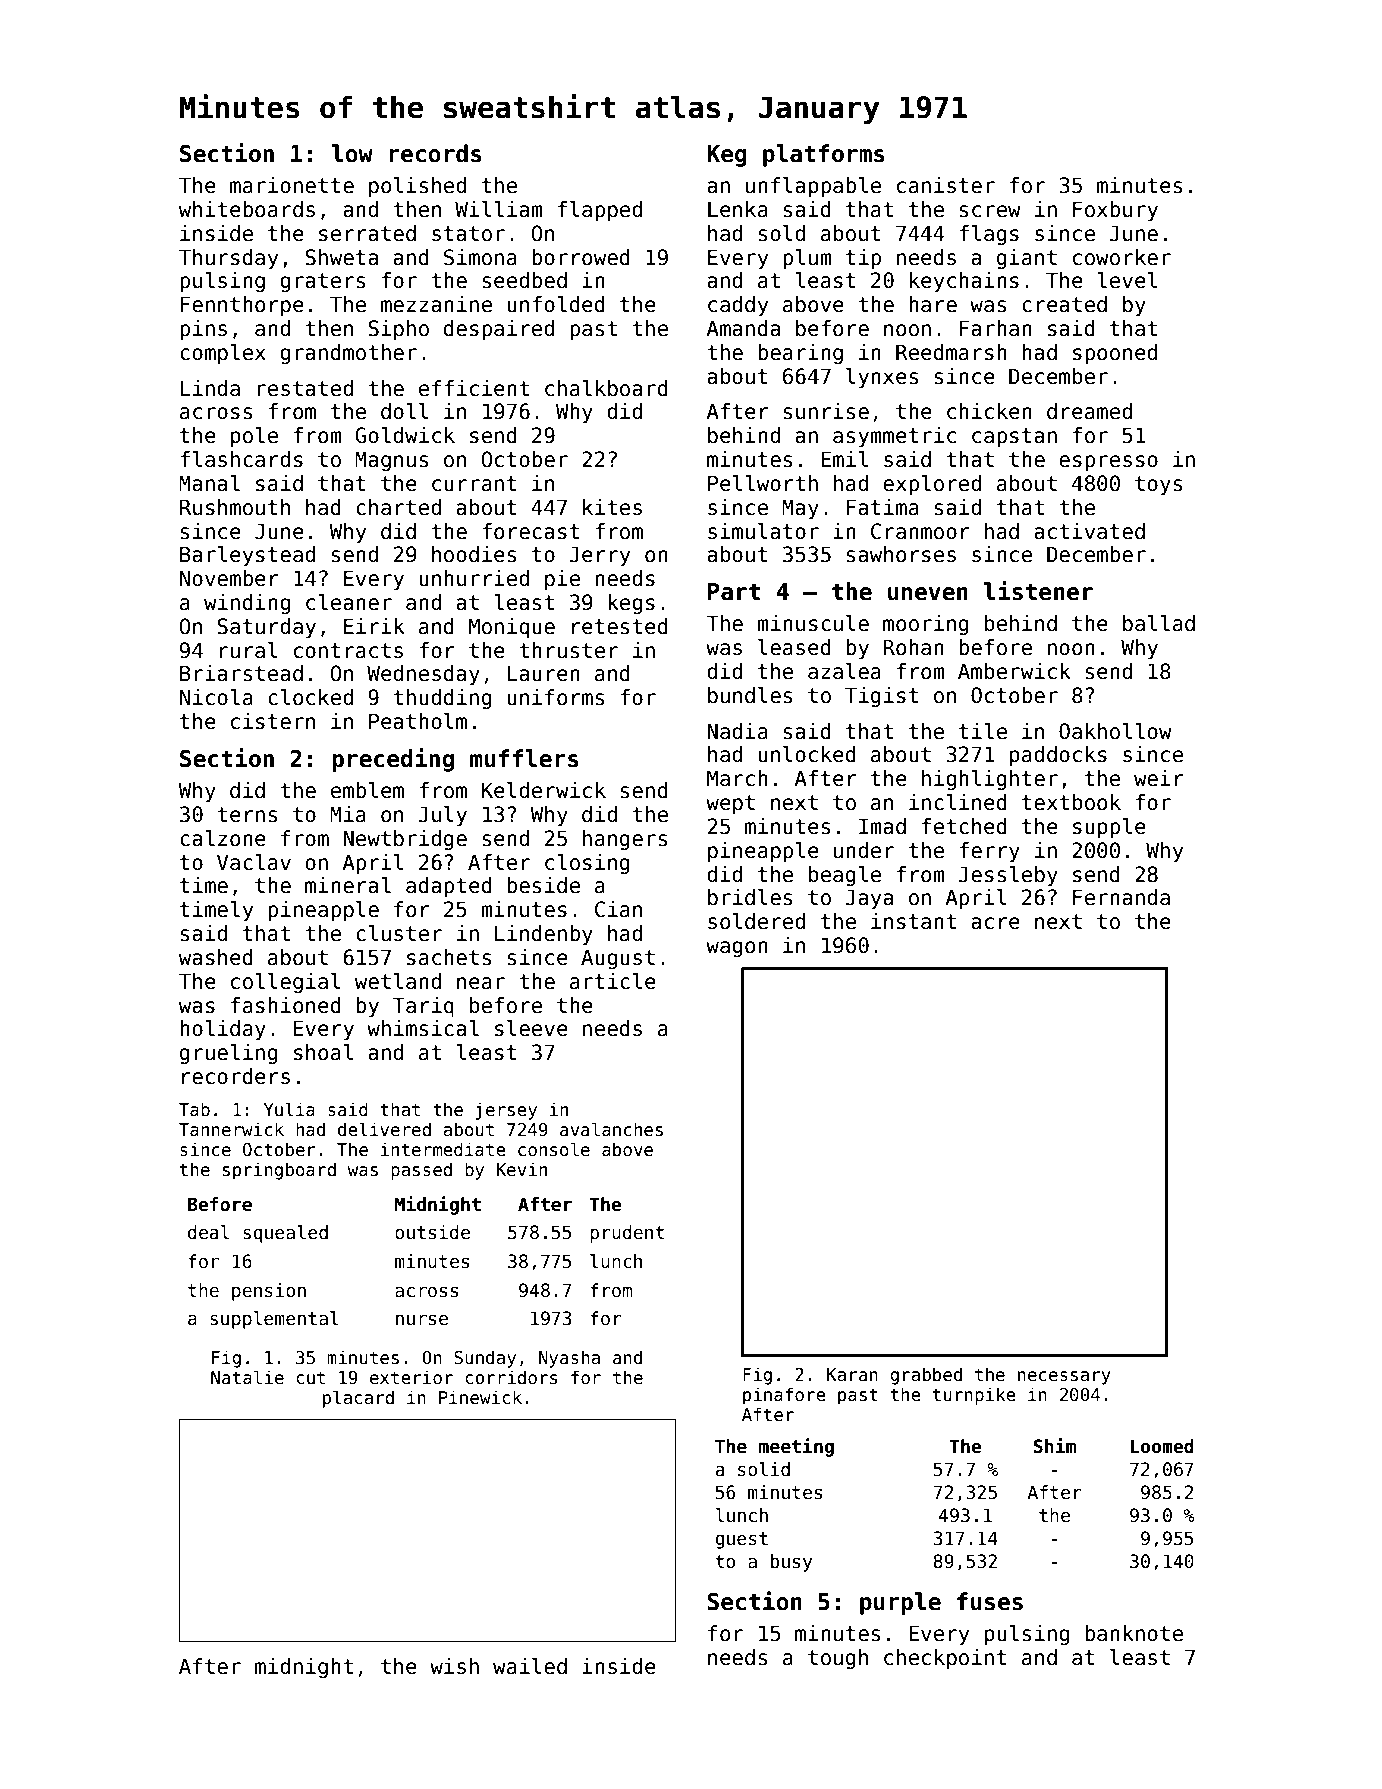  What do you see at coordinates (964, 826) in the screenshot?
I see `fetched` at bounding box center [964, 826].
